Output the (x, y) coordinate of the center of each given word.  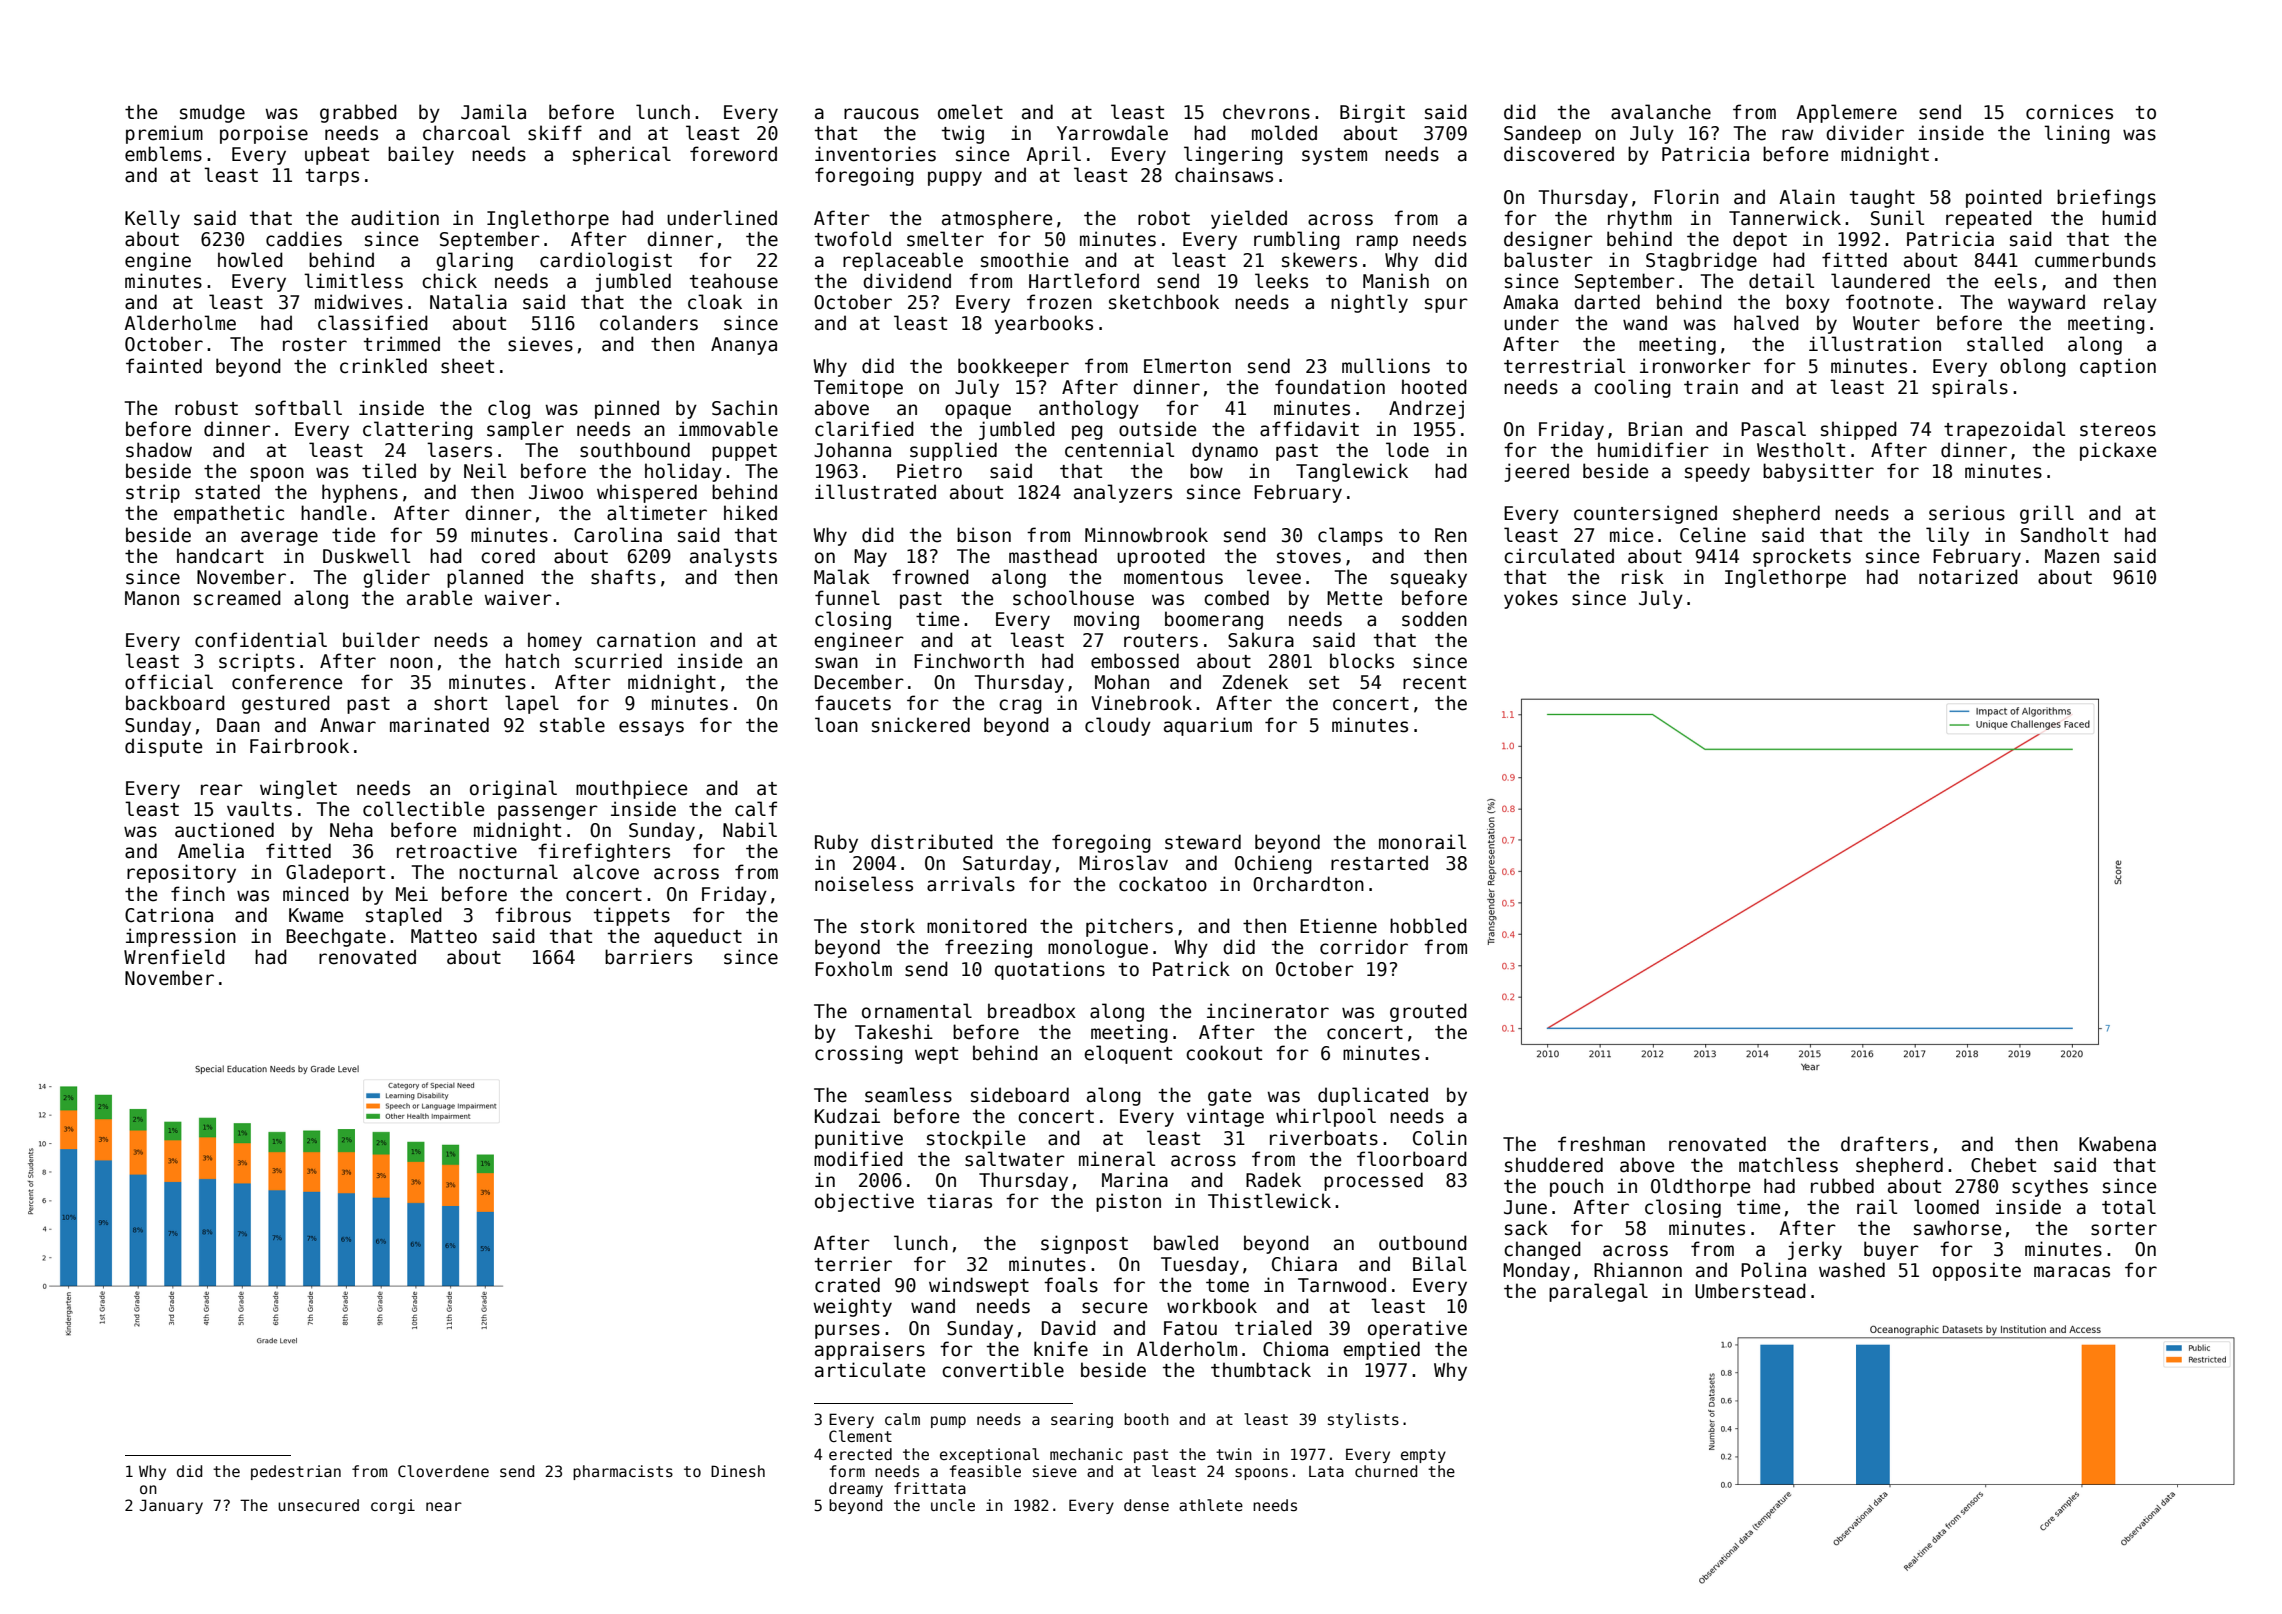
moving (1106, 620)
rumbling (1297, 240)
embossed (1135, 661)
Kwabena (2117, 1144)
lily (1947, 536)
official (169, 682)
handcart (220, 556)
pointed (2004, 198)
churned (1386, 1471)
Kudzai (847, 1116)
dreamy (856, 1489)
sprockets (1802, 557)
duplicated (1373, 1096)
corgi (393, 1506)
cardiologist (606, 261)
